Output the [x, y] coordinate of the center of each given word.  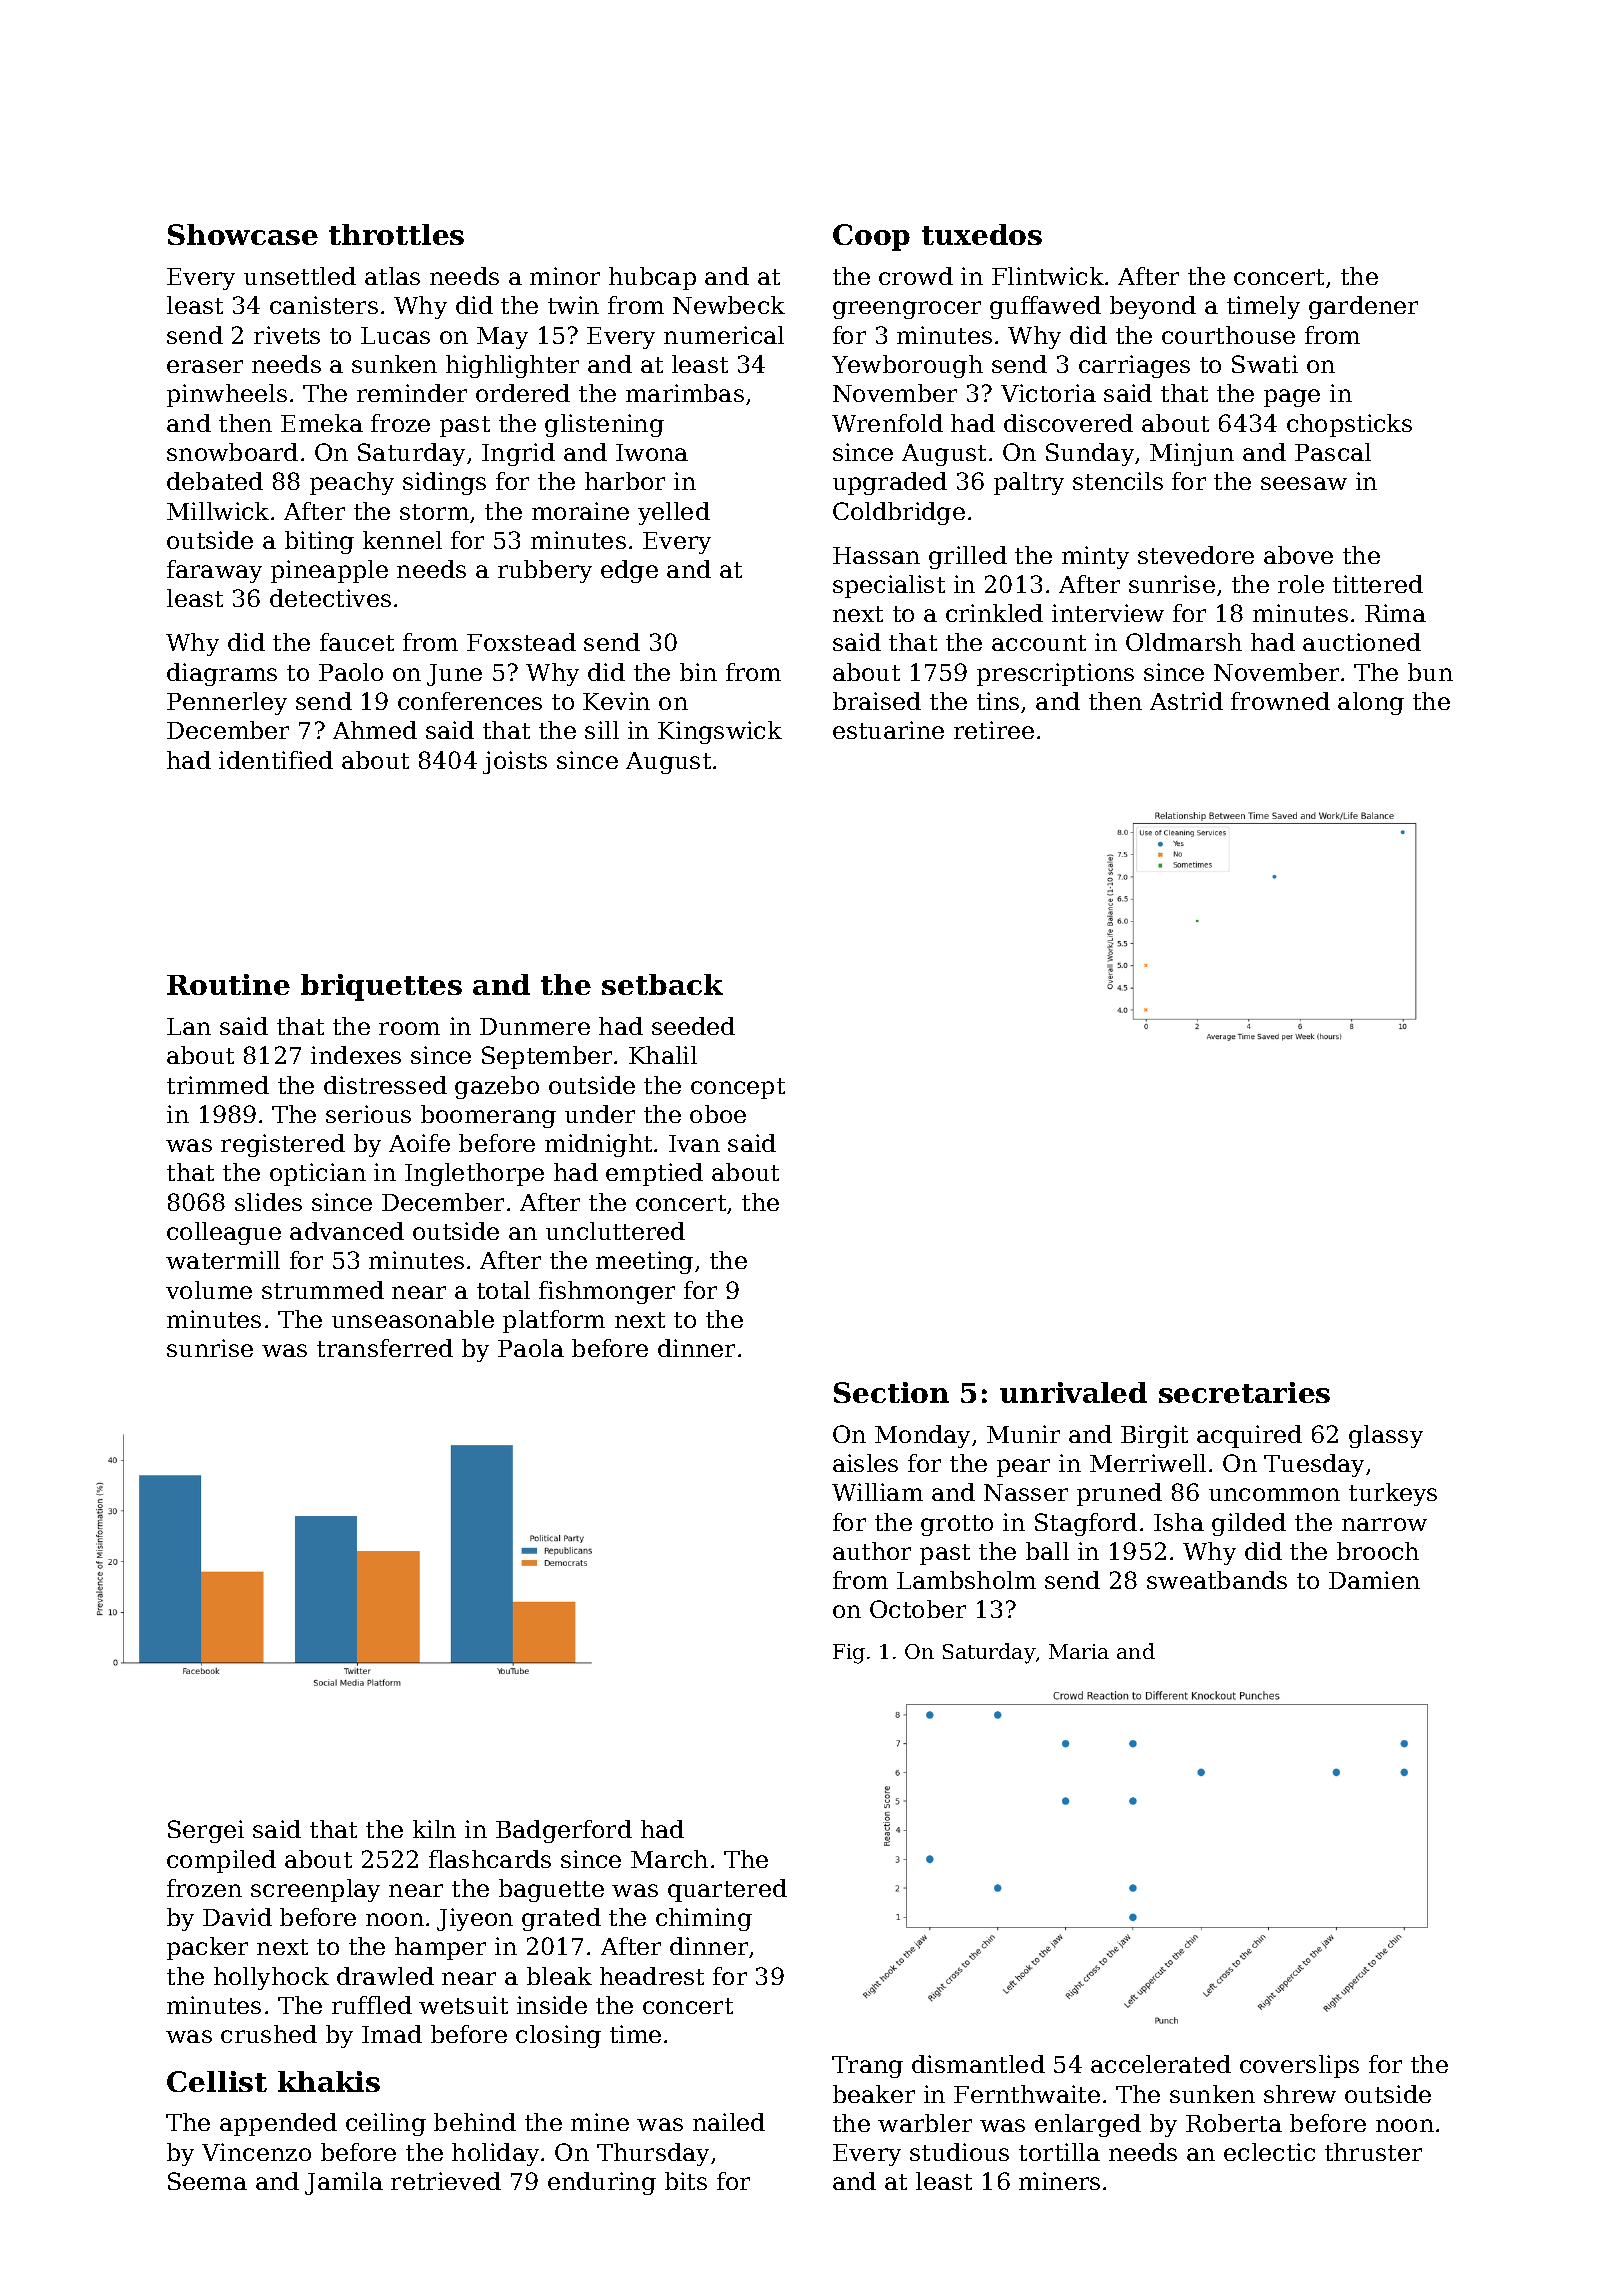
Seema [207, 2181]
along [1371, 703]
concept [738, 1088]
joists [515, 762]
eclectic [1269, 2152]
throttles [396, 234]
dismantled [978, 2064]
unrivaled [1073, 1392]
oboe [718, 1114]
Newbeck [729, 305]
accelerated [1161, 2064]
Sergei [206, 1831]
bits [686, 2181]
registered [283, 1145]
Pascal [1333, 452]
